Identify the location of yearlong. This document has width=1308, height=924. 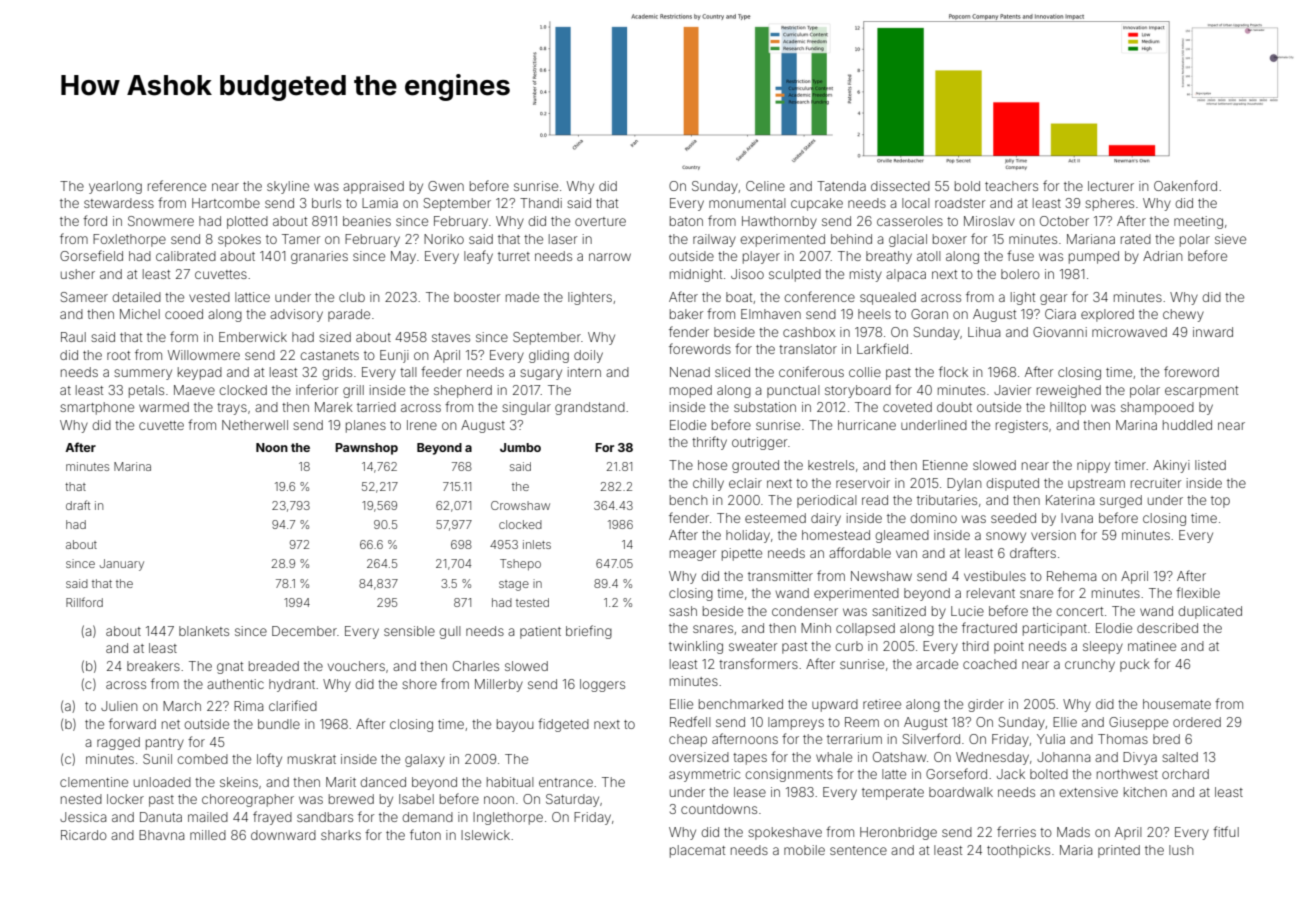
(115, 187).
